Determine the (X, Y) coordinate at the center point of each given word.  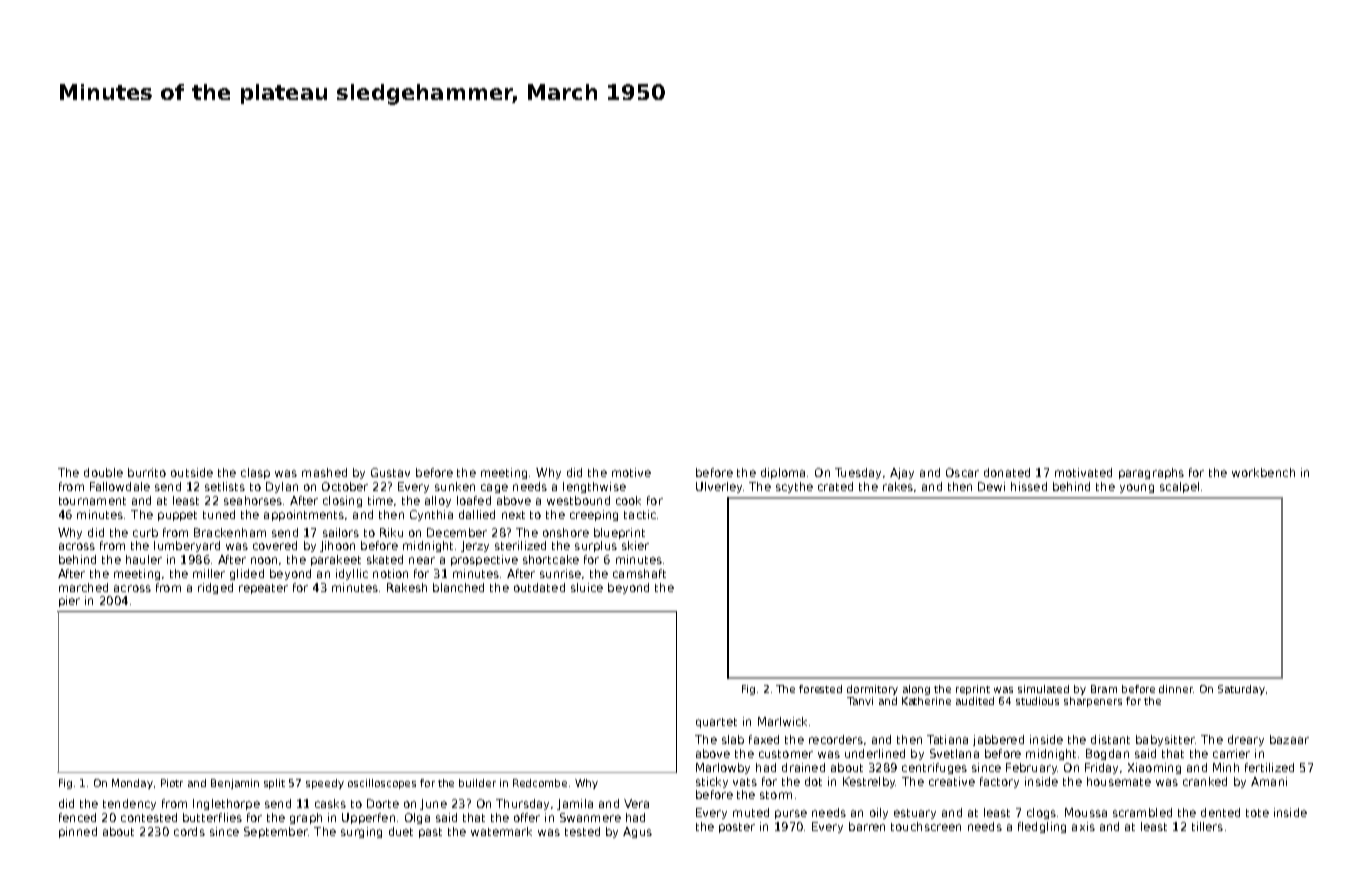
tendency (129, 804)
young (1137, 488)
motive (631, 472)
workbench (1263, 472)
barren (867, 826)
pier (69, 601)
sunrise (560, 573)
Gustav (390, 472)
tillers (1207, 826)
